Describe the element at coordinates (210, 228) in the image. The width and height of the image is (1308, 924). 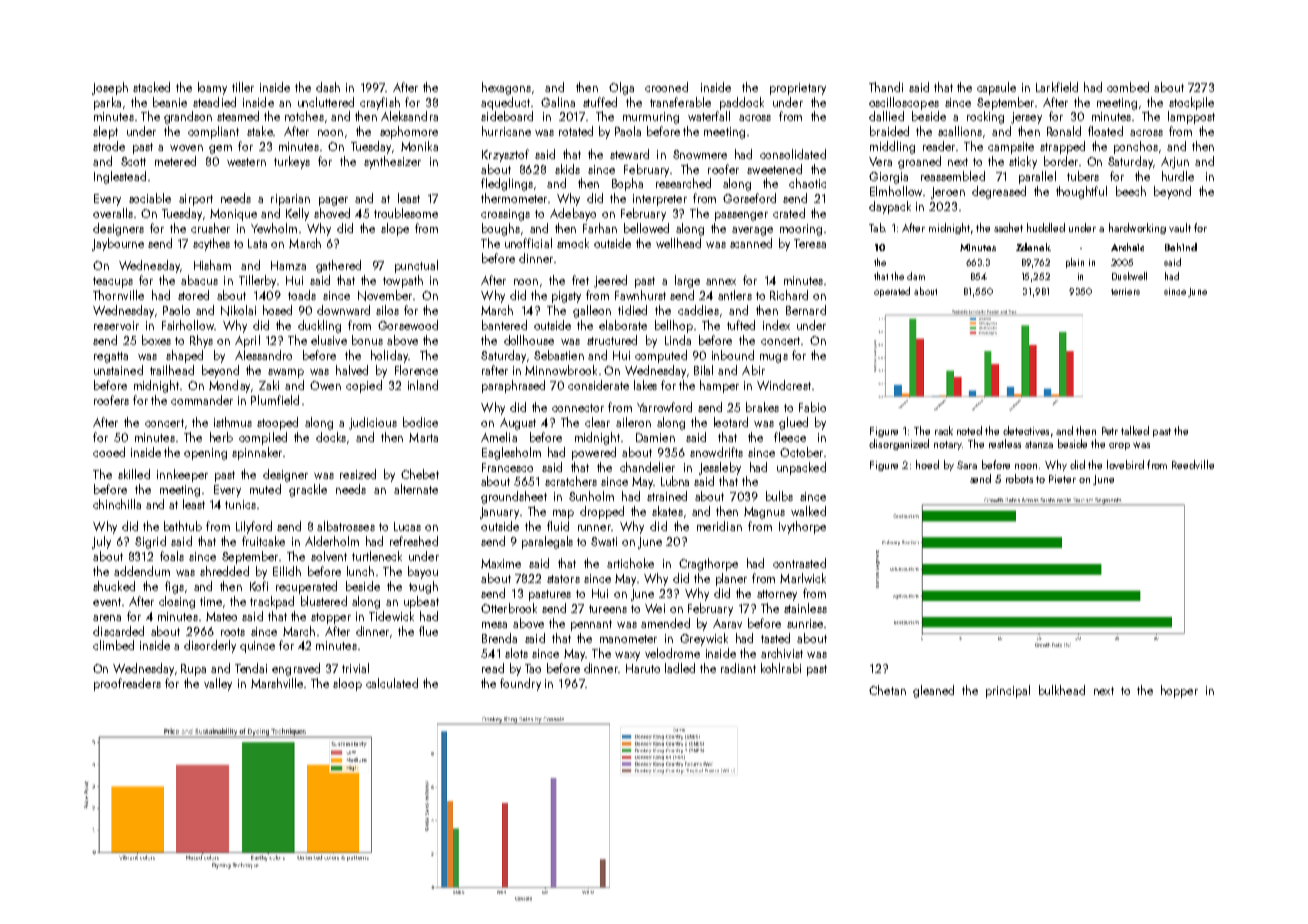
I see `crusher` at that location.
